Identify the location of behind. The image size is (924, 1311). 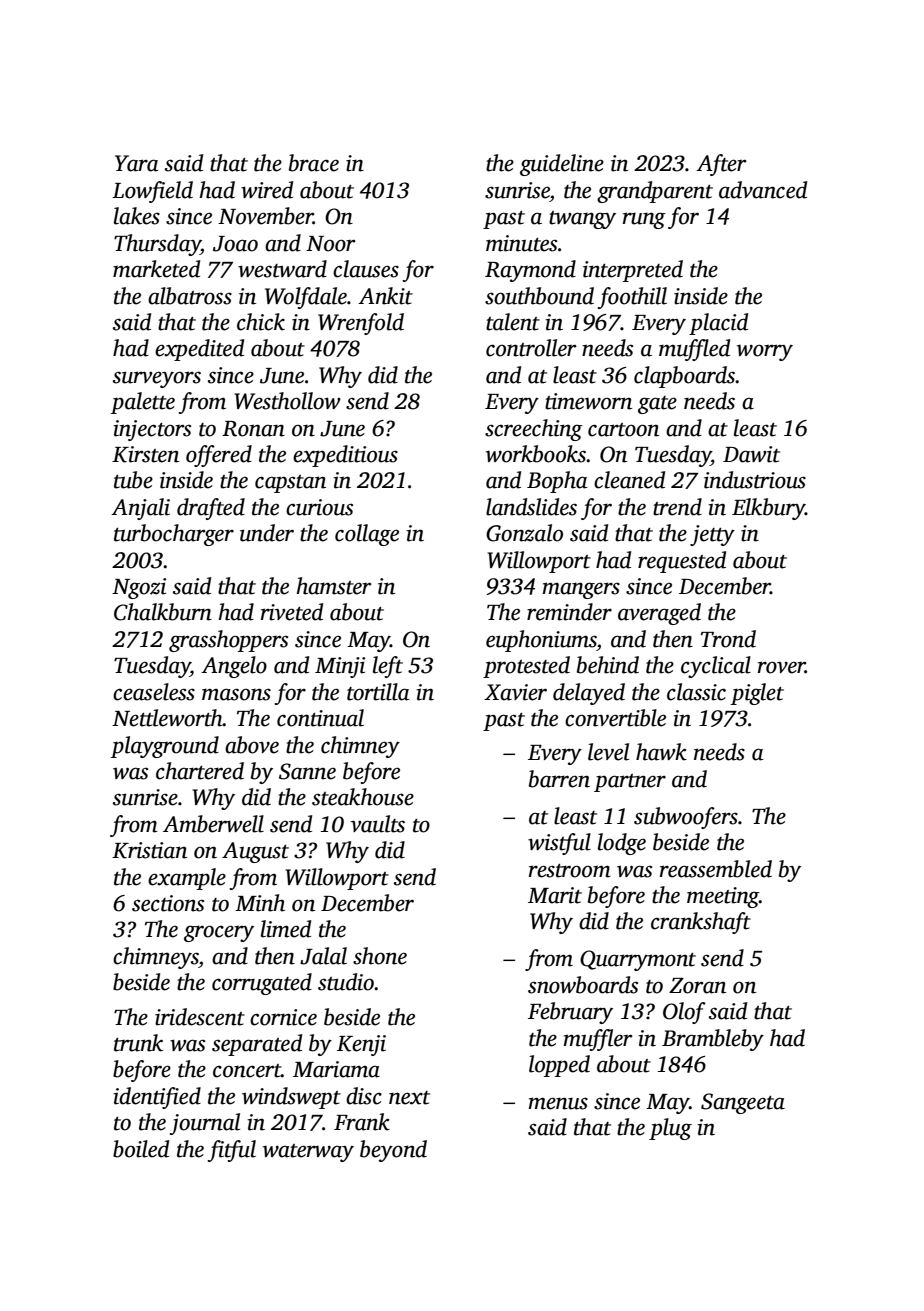
(608, 665).
